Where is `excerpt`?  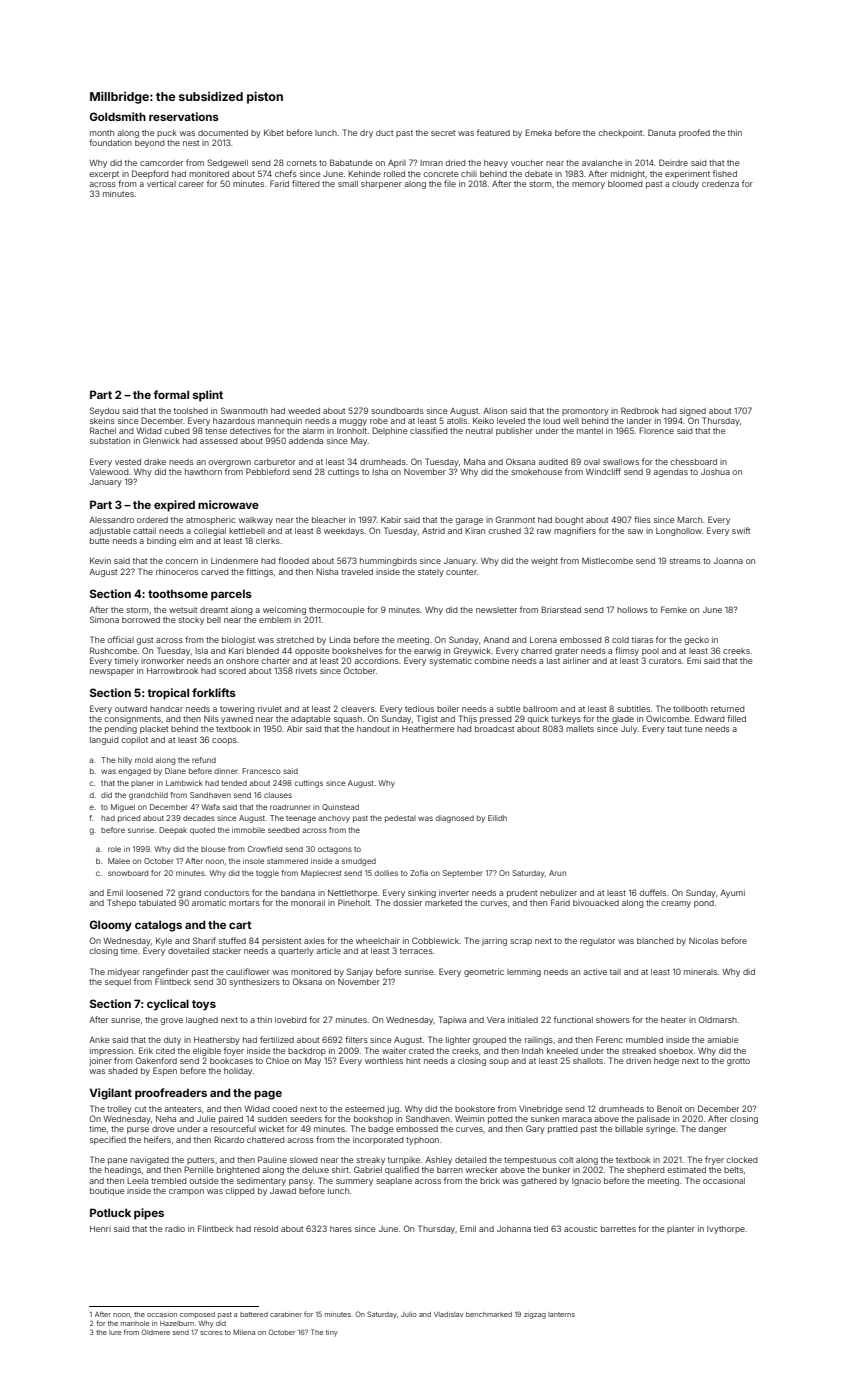
excerpt is located at coordinates (104, 175).
